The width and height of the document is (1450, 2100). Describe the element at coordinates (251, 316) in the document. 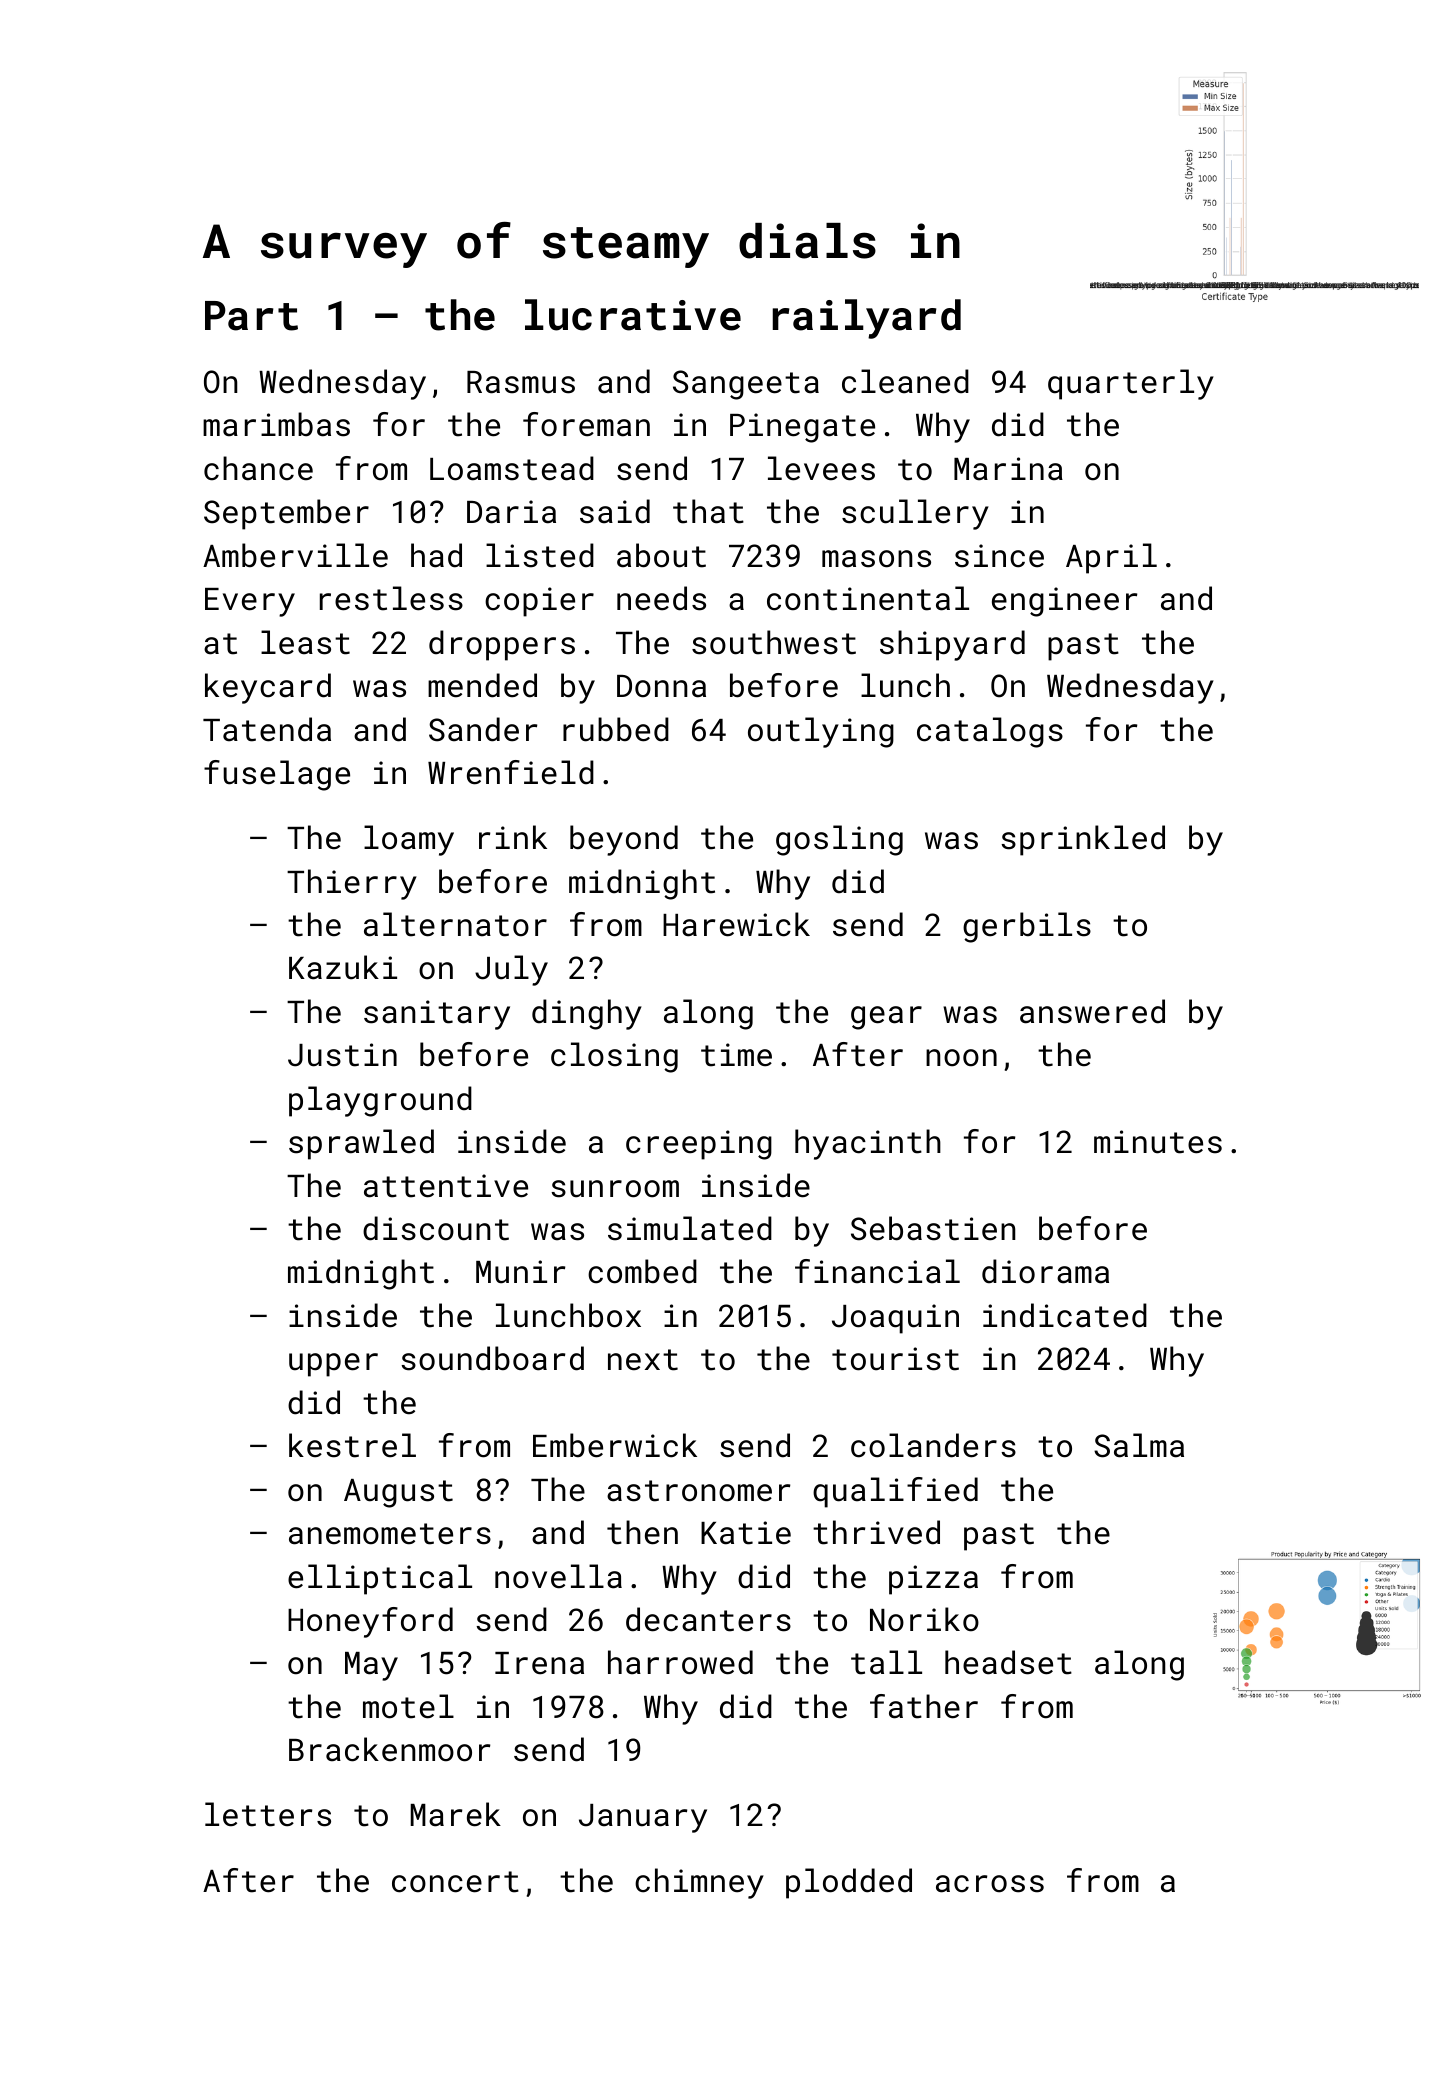

I see `Part` at that location.
